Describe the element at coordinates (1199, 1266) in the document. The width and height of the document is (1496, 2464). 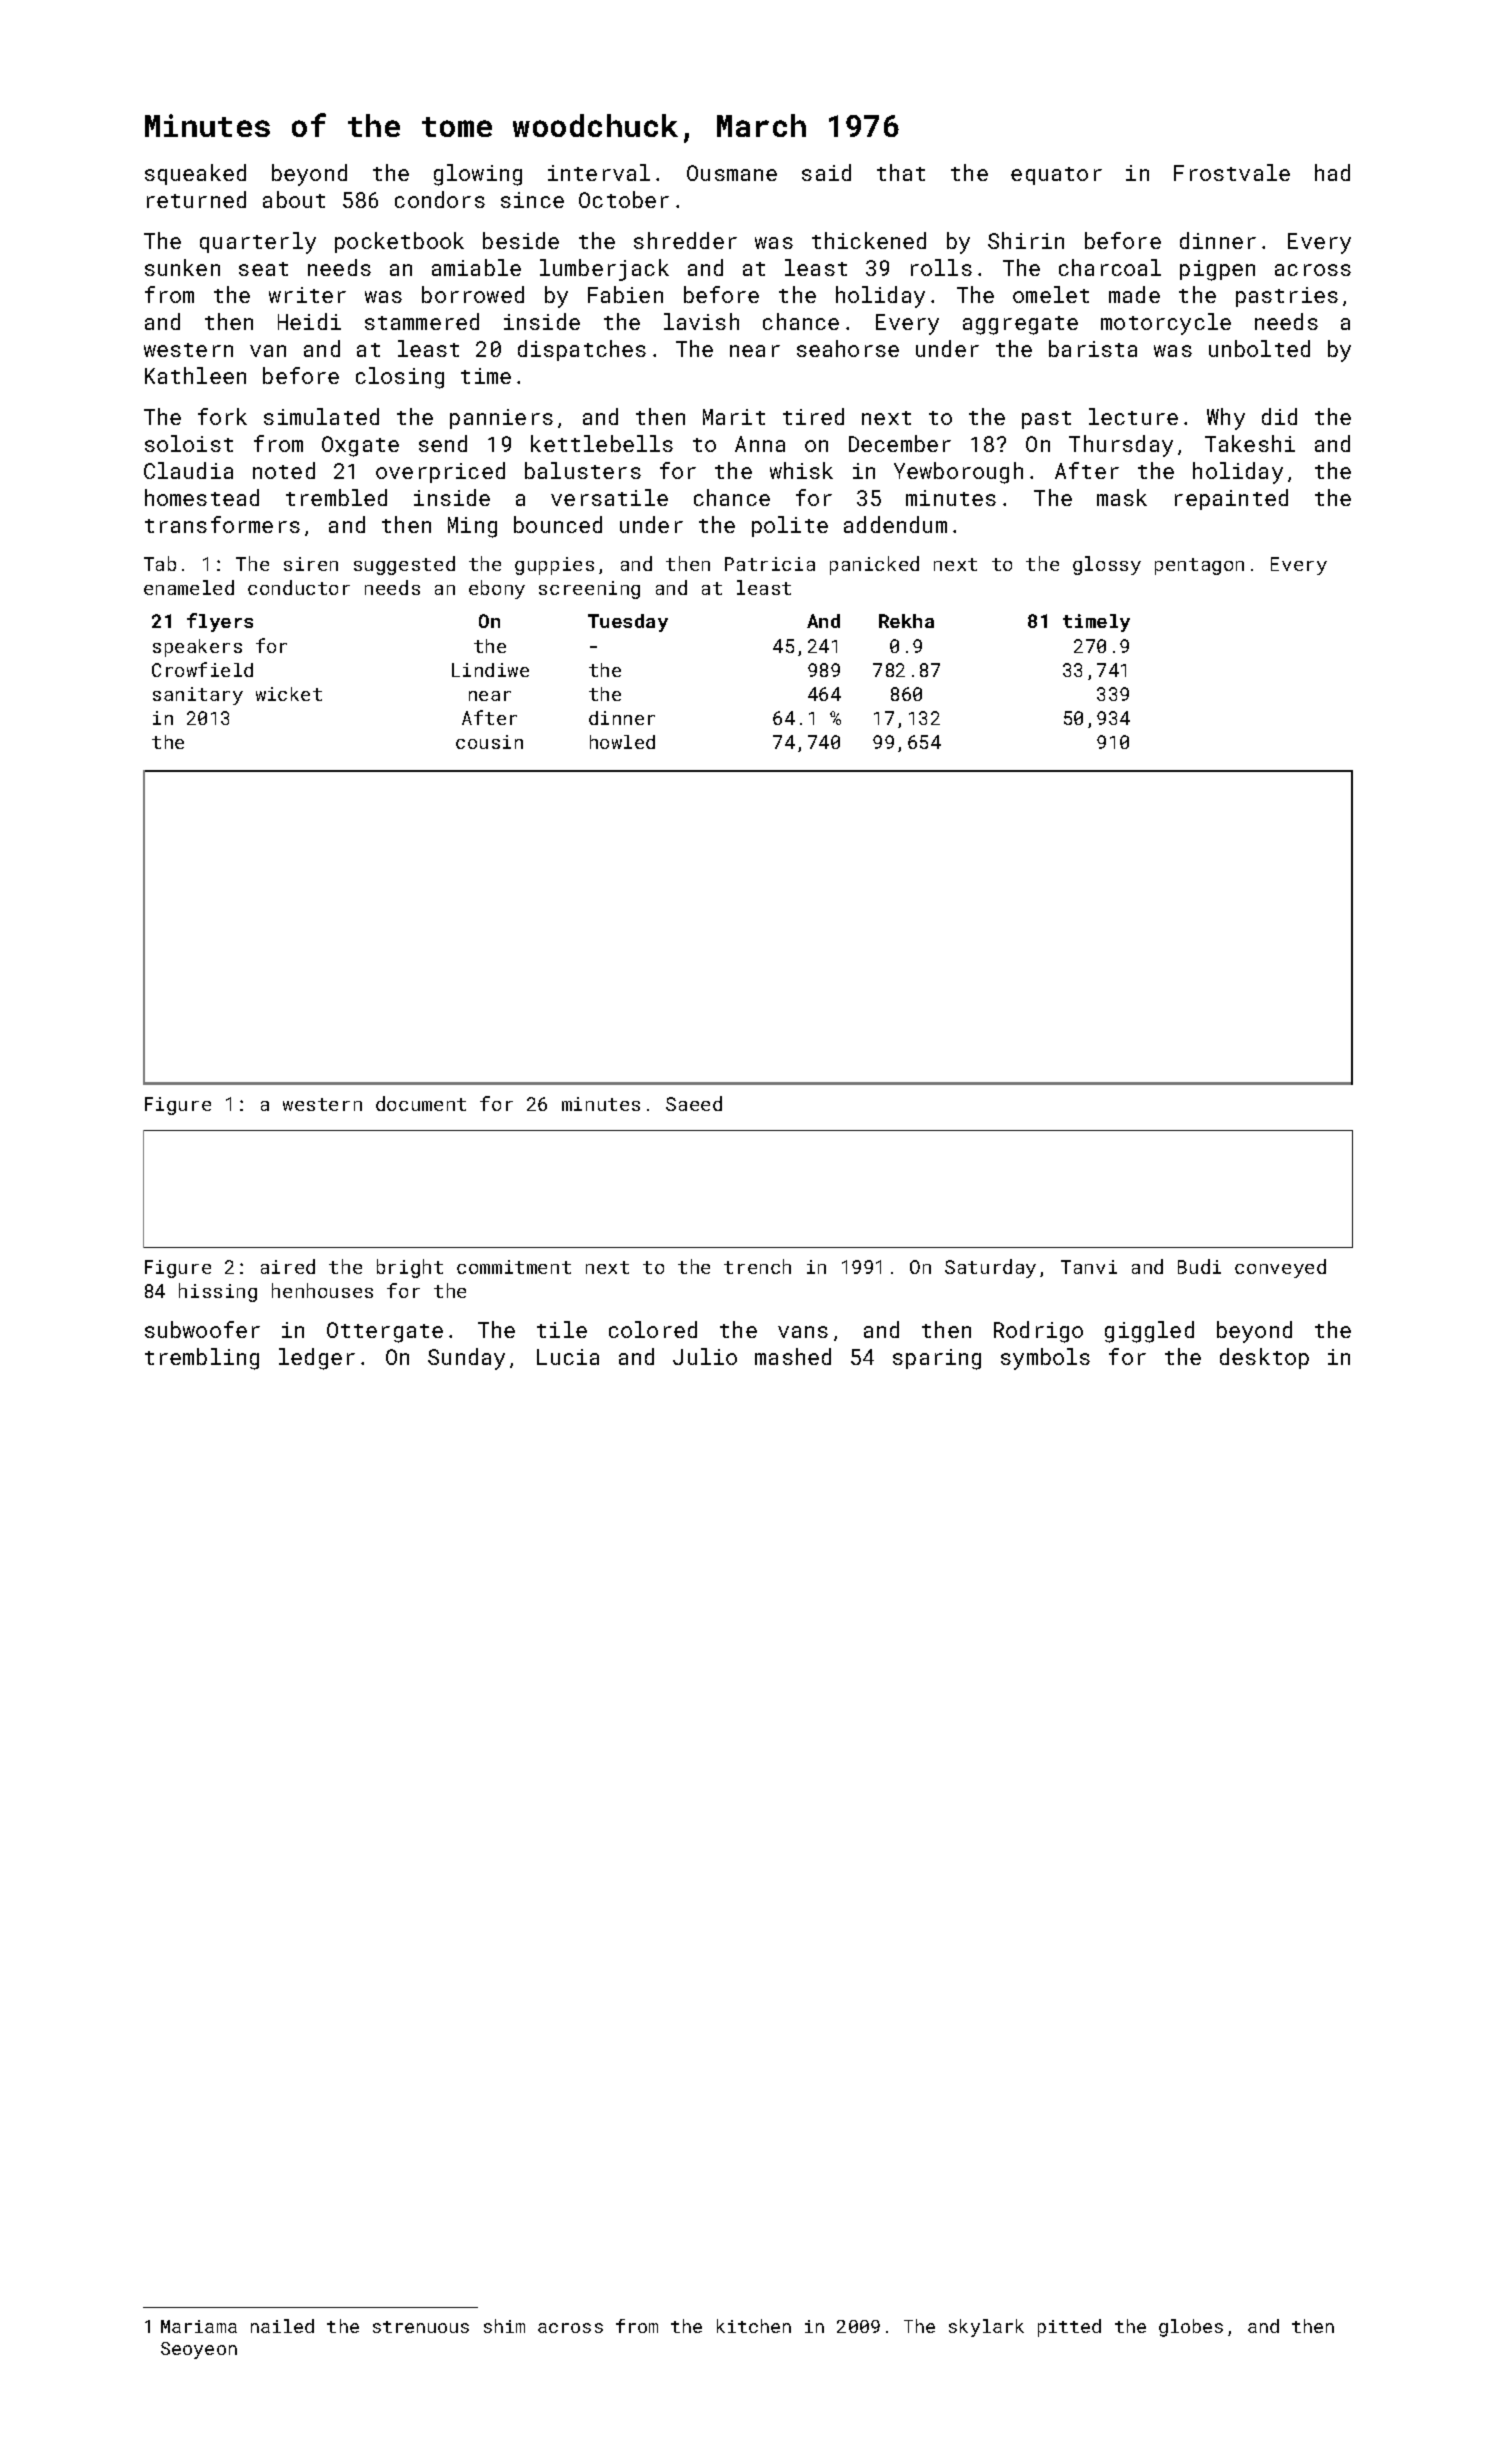
I see `Budi` at that location.
